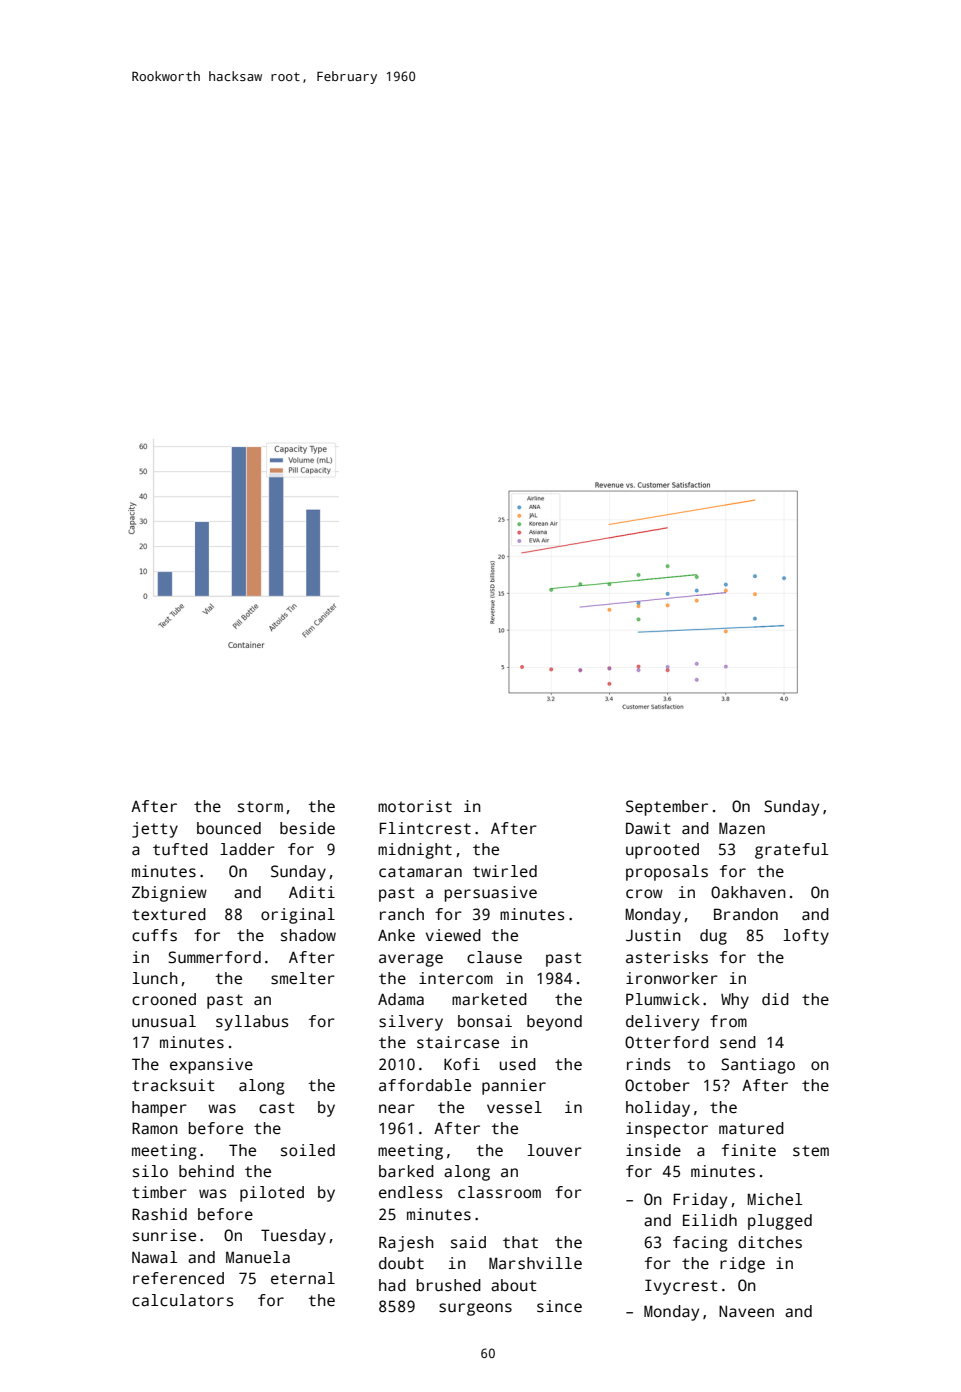 Image resolution: width=961 pixels, height=1392 pixels. I want to click on Santiago, so click(758, 1066).
